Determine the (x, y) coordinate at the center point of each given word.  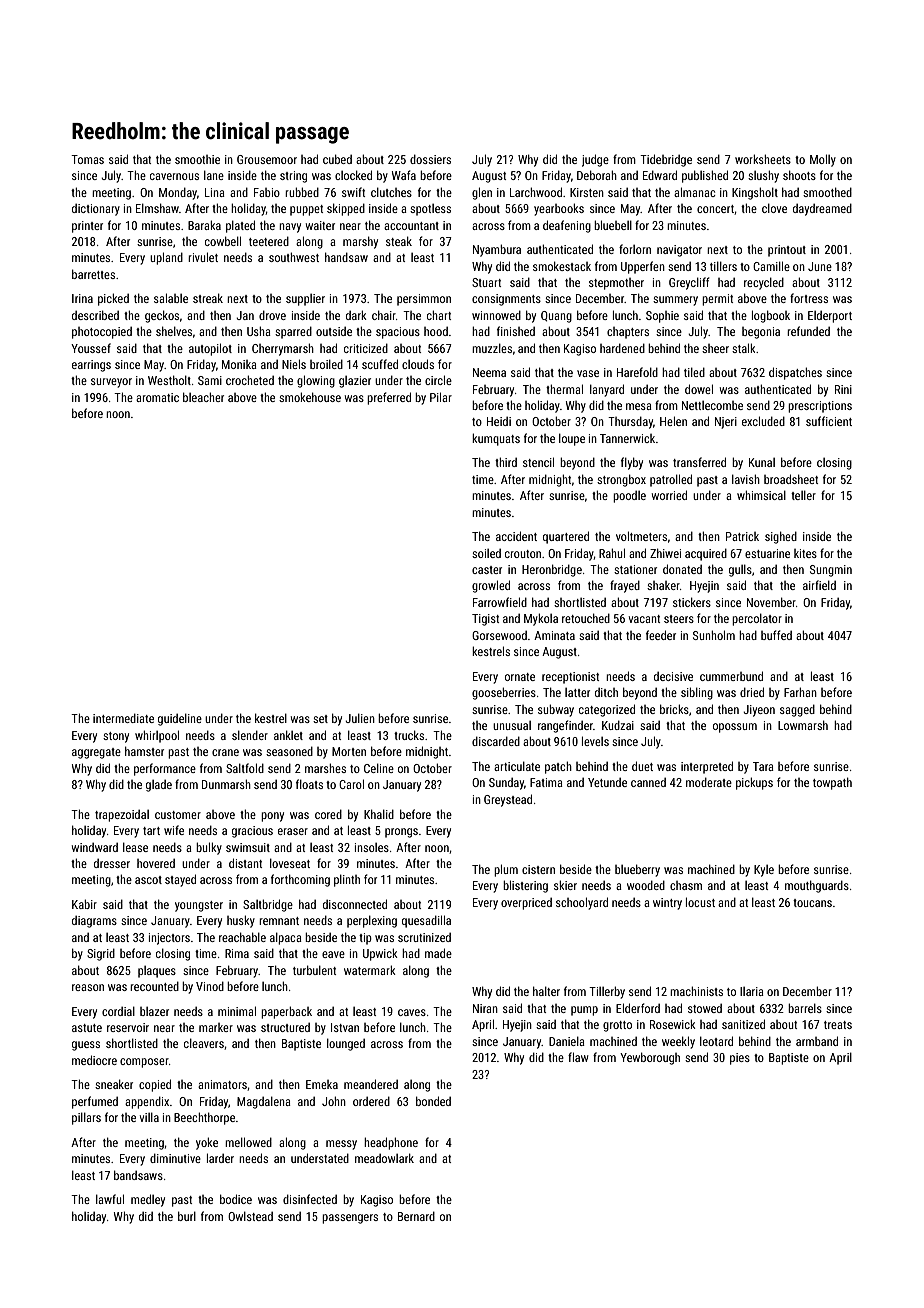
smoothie (197, 159)
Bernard (416, 1216)
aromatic (157, 397)
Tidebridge (666, 160)
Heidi (499, 421)
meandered (371, 1084)
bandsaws (138, 1175)
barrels (805, 1008)
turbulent (314, 970)
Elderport (830, 317)
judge (595, 160)
